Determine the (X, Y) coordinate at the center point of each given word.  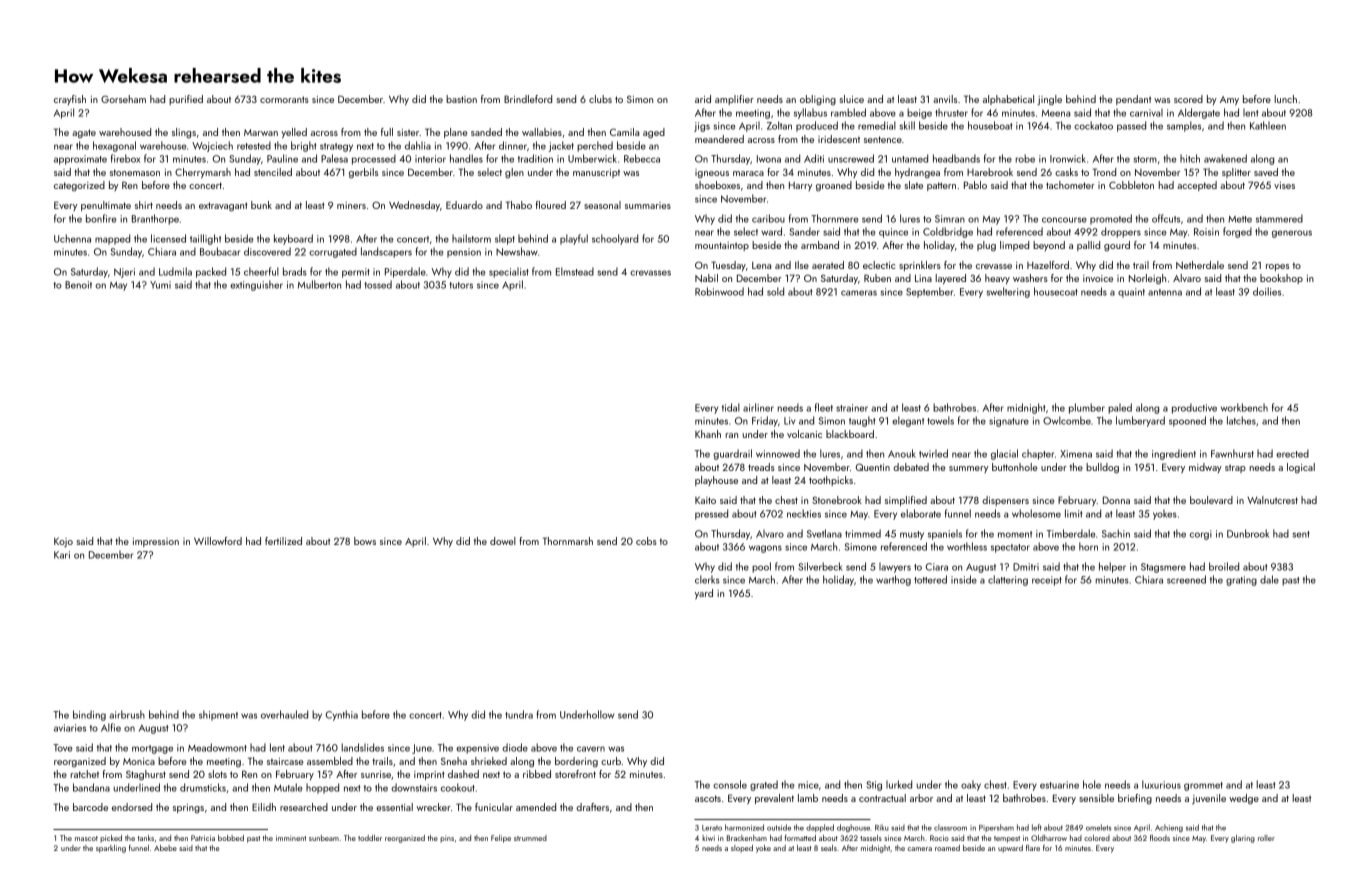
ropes (1277, 267)
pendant (1133, 100)
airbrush (127, 714)
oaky (971, 785)
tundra (519, 714)
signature (1009, 422)
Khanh (708, 434)
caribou (768, 218)
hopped (322, 788)
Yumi (160, 285)
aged (654, 133)
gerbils (363, 173)
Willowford (218, 541)
